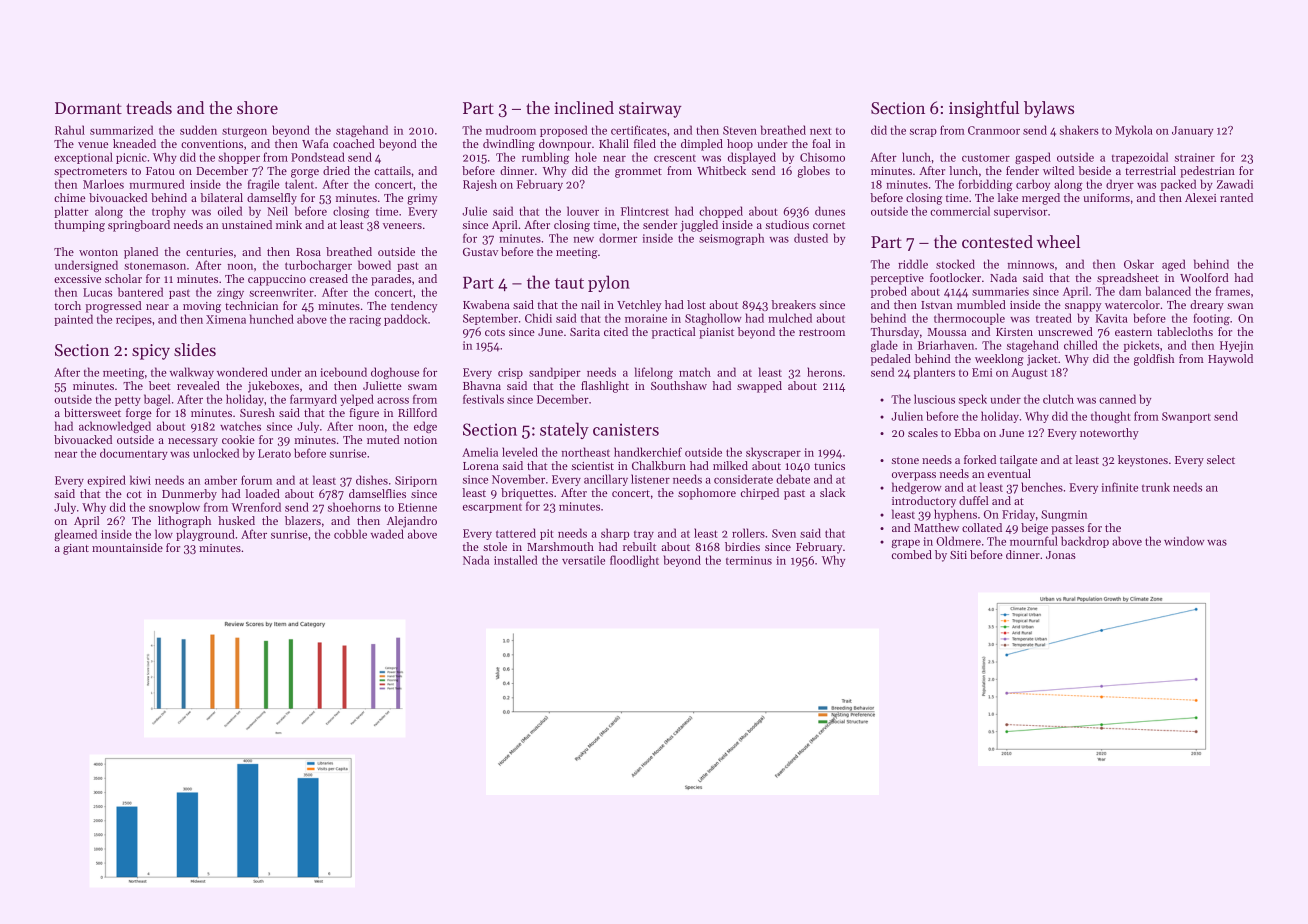 Image resolution: width=1308 pixels, height=924 pixels. I want to click on rebuilt, so click(639, 546).
